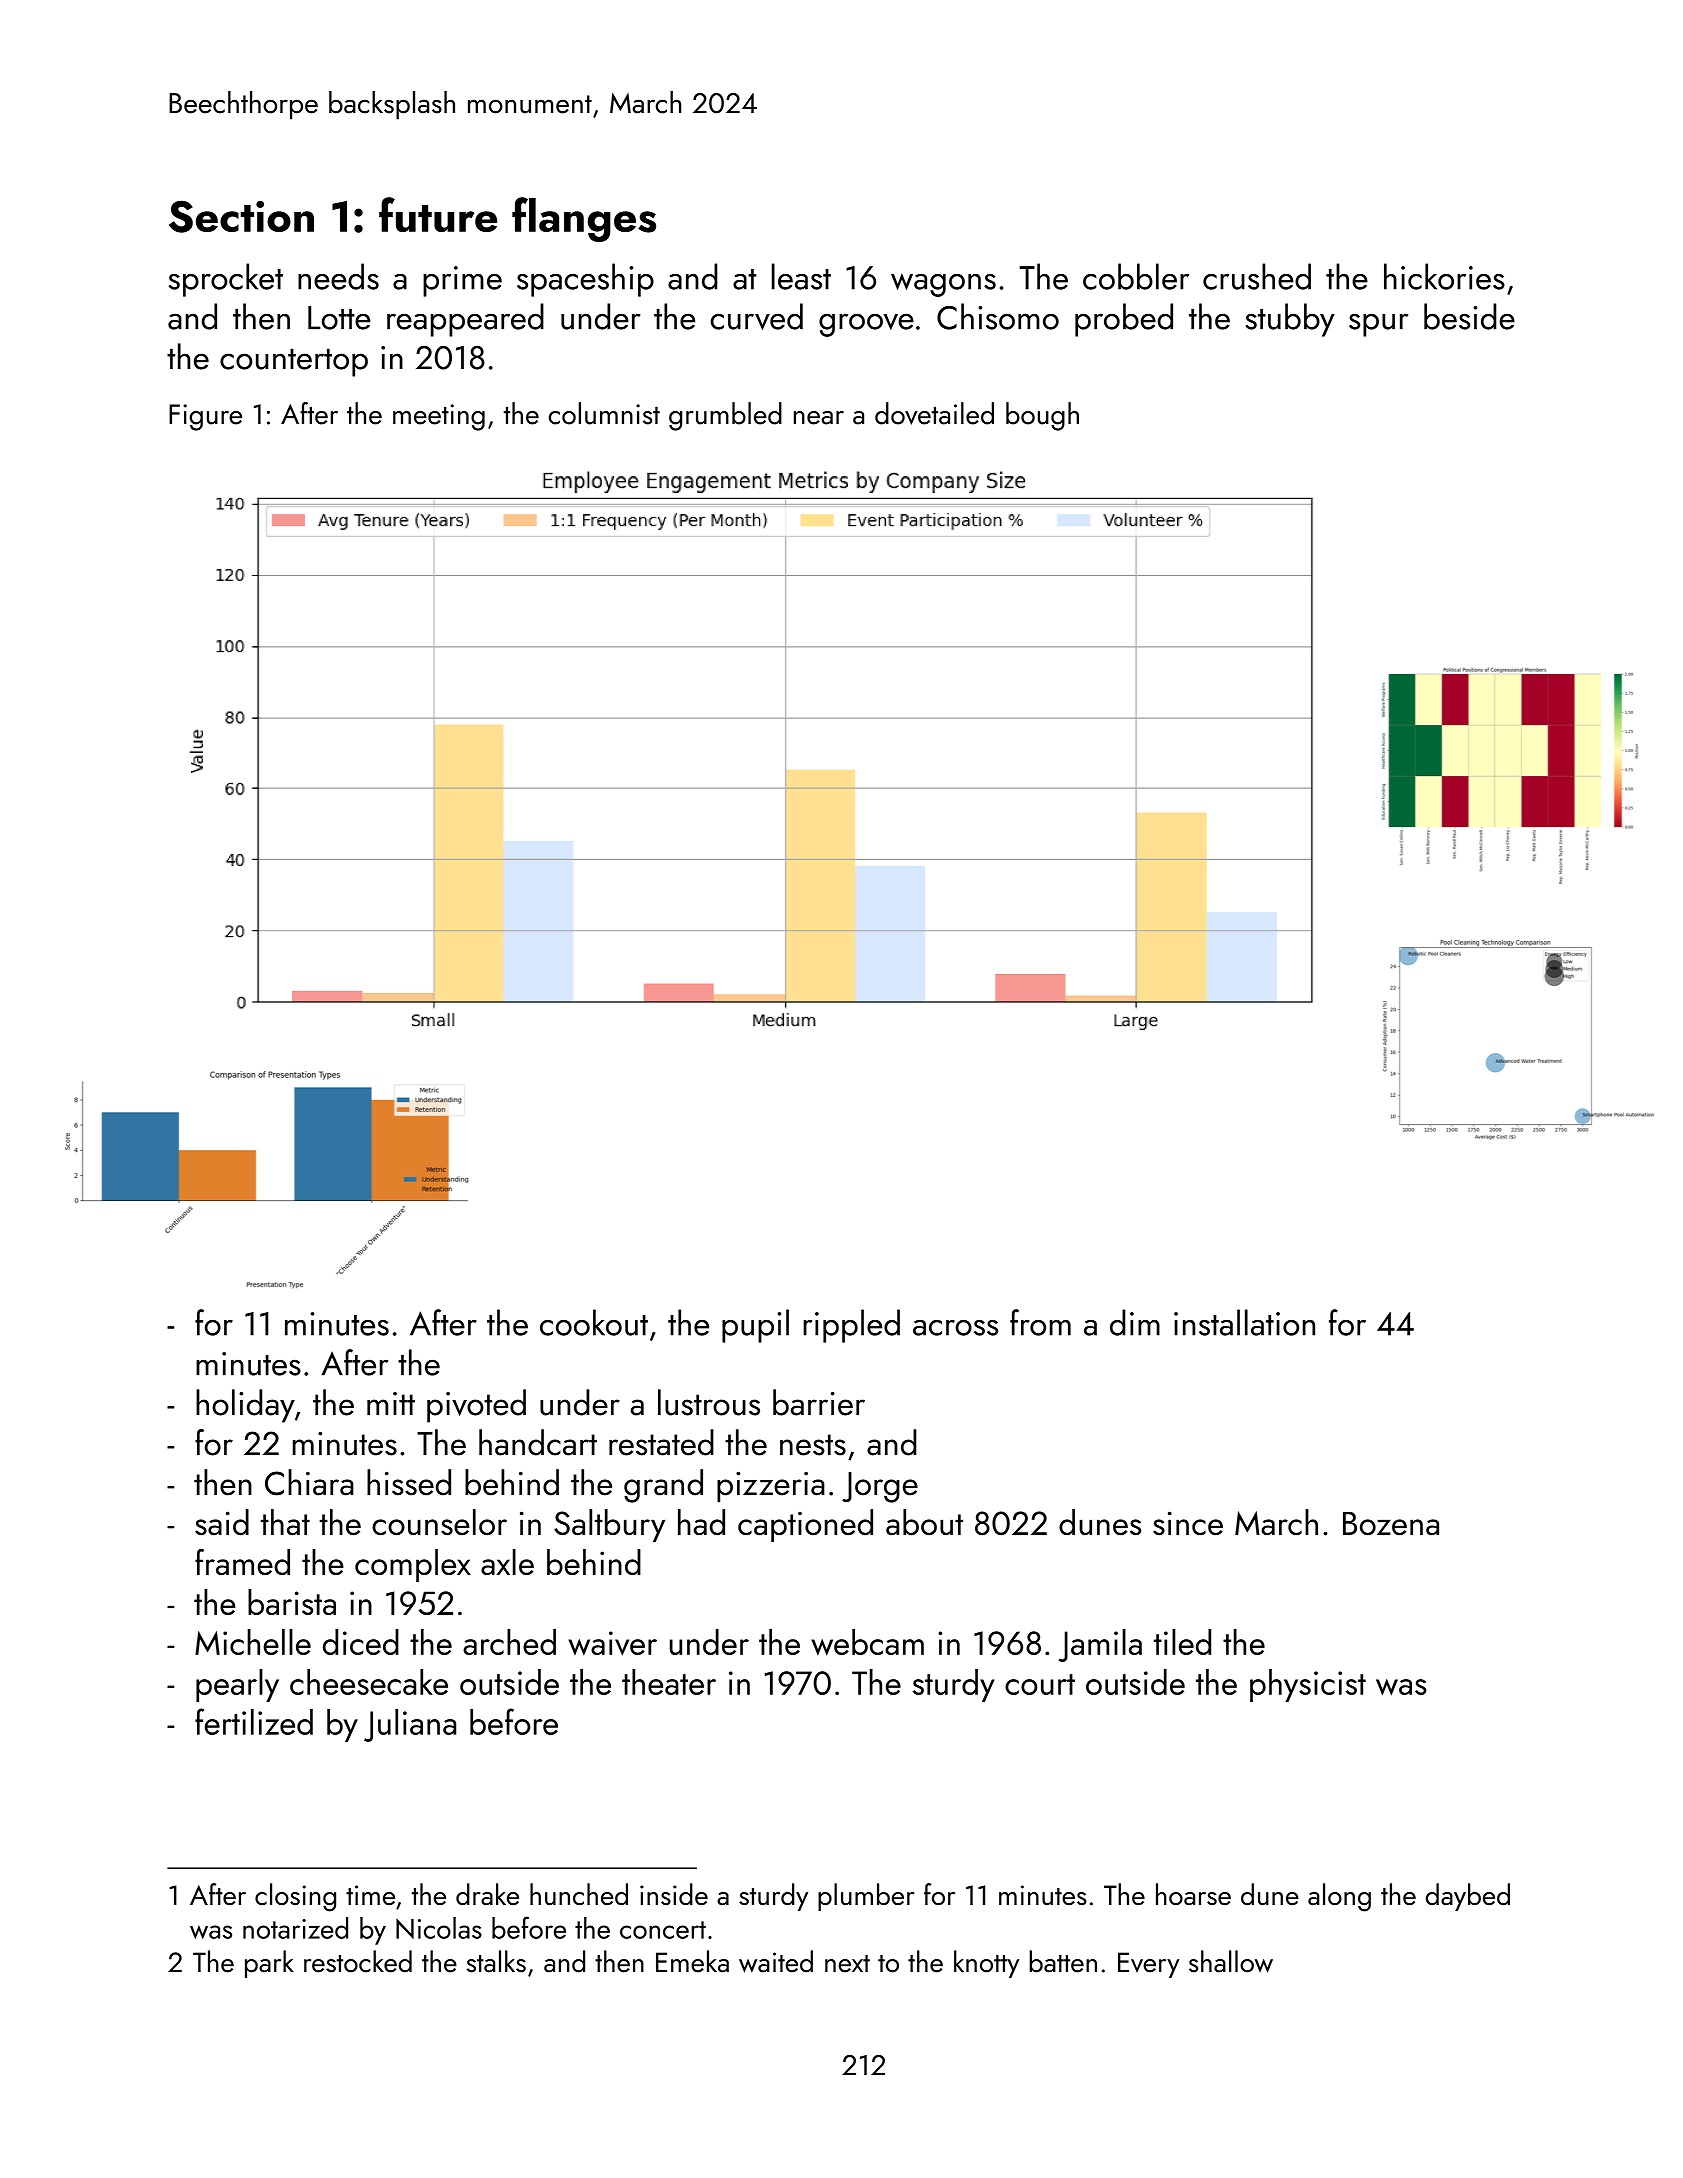  What do you see at coordinates (847, 1964) in the page?
I see `next` at bounding box center [847, 1964].
